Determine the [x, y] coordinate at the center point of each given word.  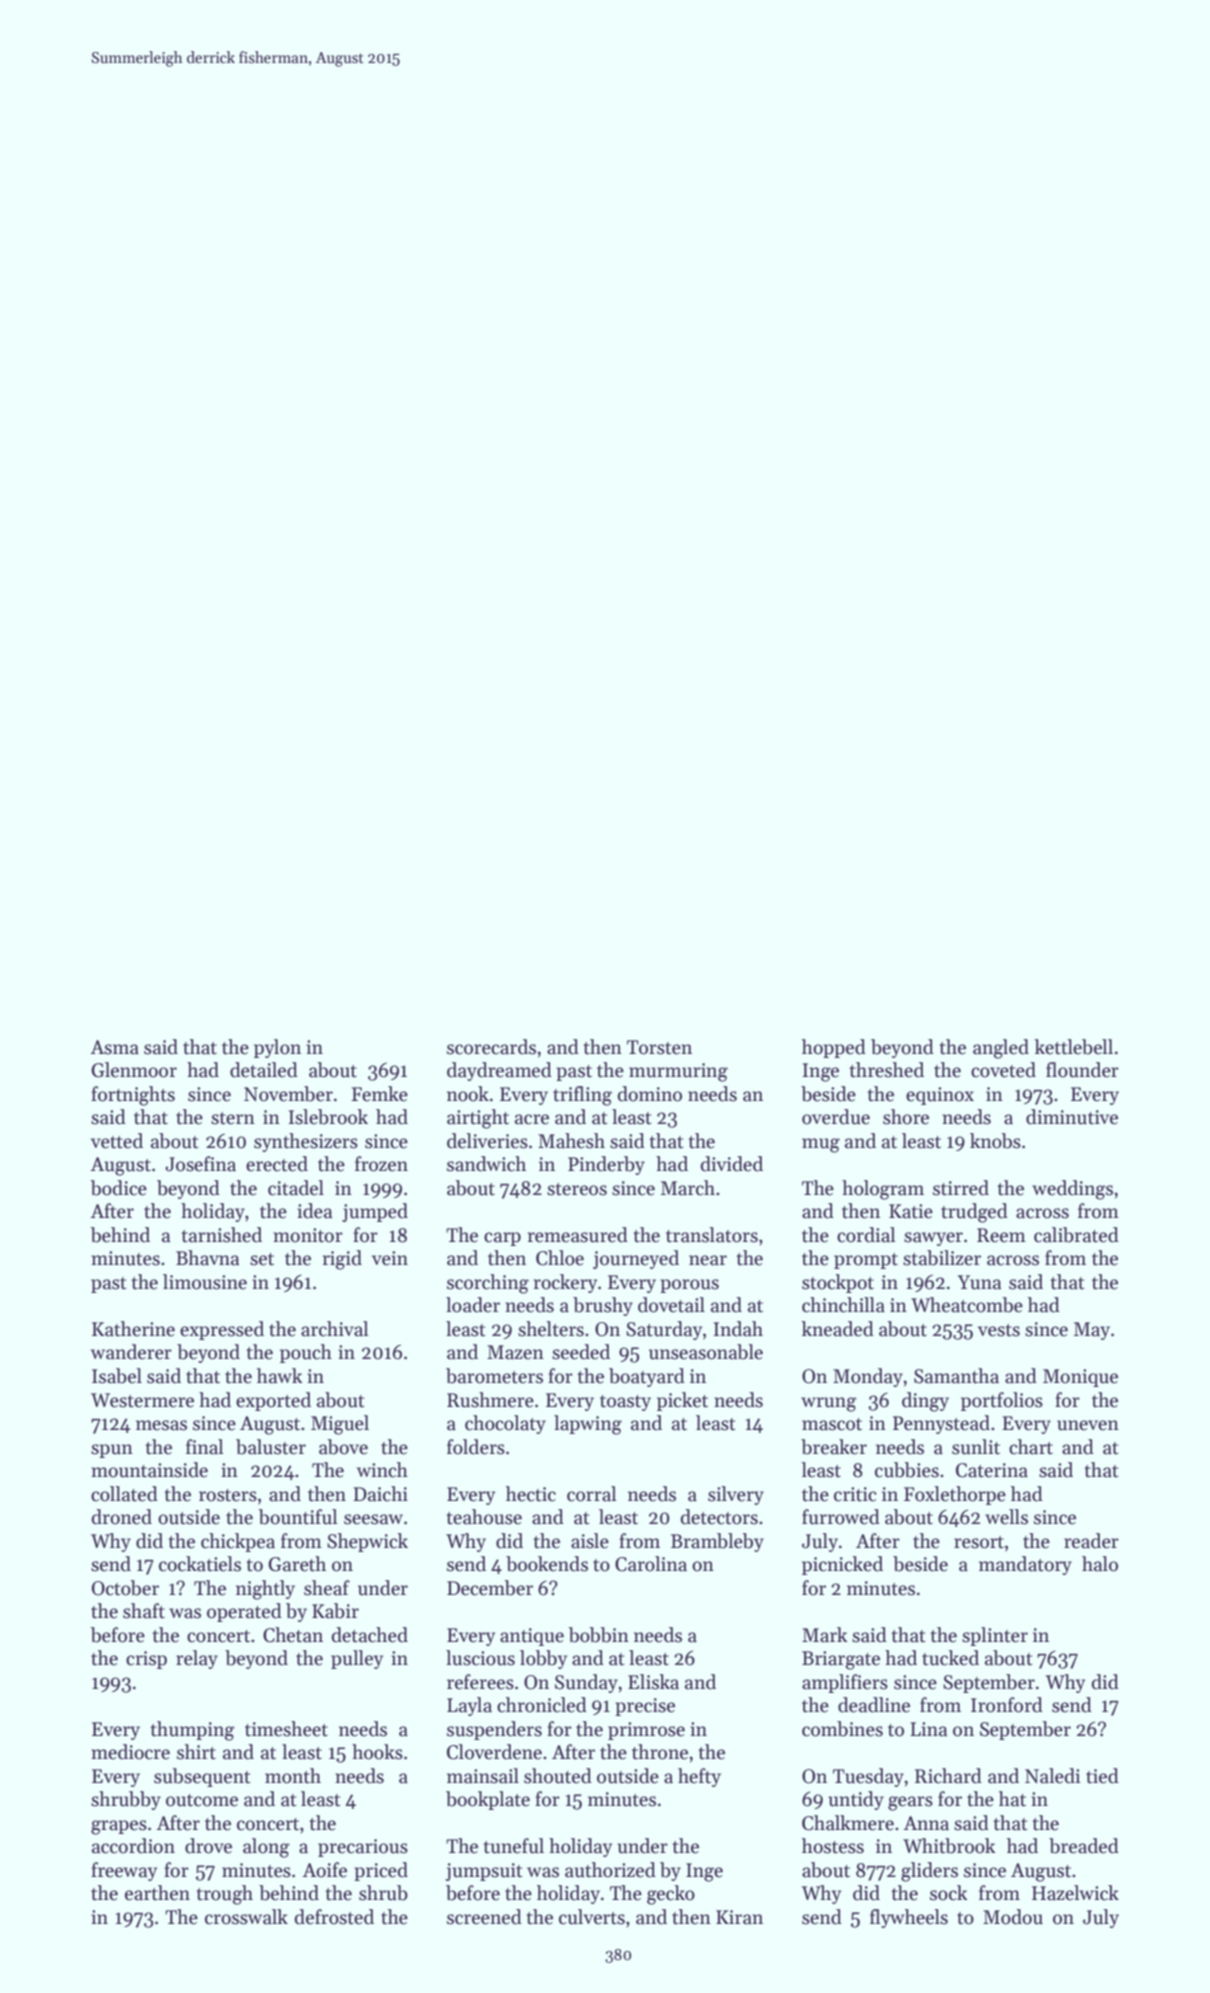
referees [480, 1682]
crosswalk [246, 1917]
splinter [995, 1636]
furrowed [841, 1517]
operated [244, 1612]
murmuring [678, 1072]
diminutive [1072, 1117]
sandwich [486, 1164]
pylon [277, 1048]
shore [906, 1117]
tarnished [222, 1235]
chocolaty [505, 1424]
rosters [228, 1495]
